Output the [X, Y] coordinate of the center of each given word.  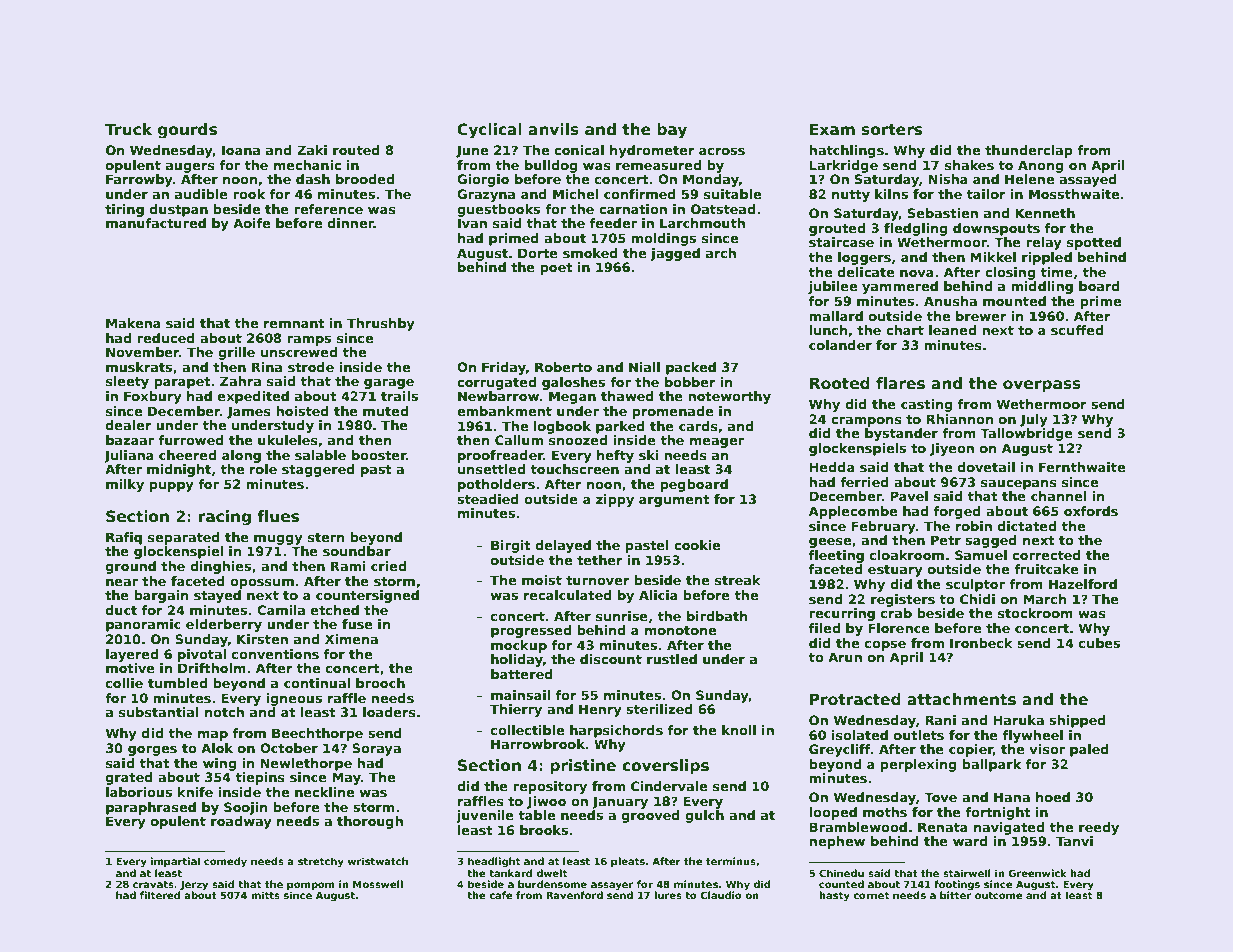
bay [672, 131]
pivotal [202, 655]
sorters [891, 130]
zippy [615, 500]
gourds [187, 131]
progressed [531, 631]
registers [903, 600]
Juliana [129, 456]
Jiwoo [546, 802]
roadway [241, 822]
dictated [1027, 526]
